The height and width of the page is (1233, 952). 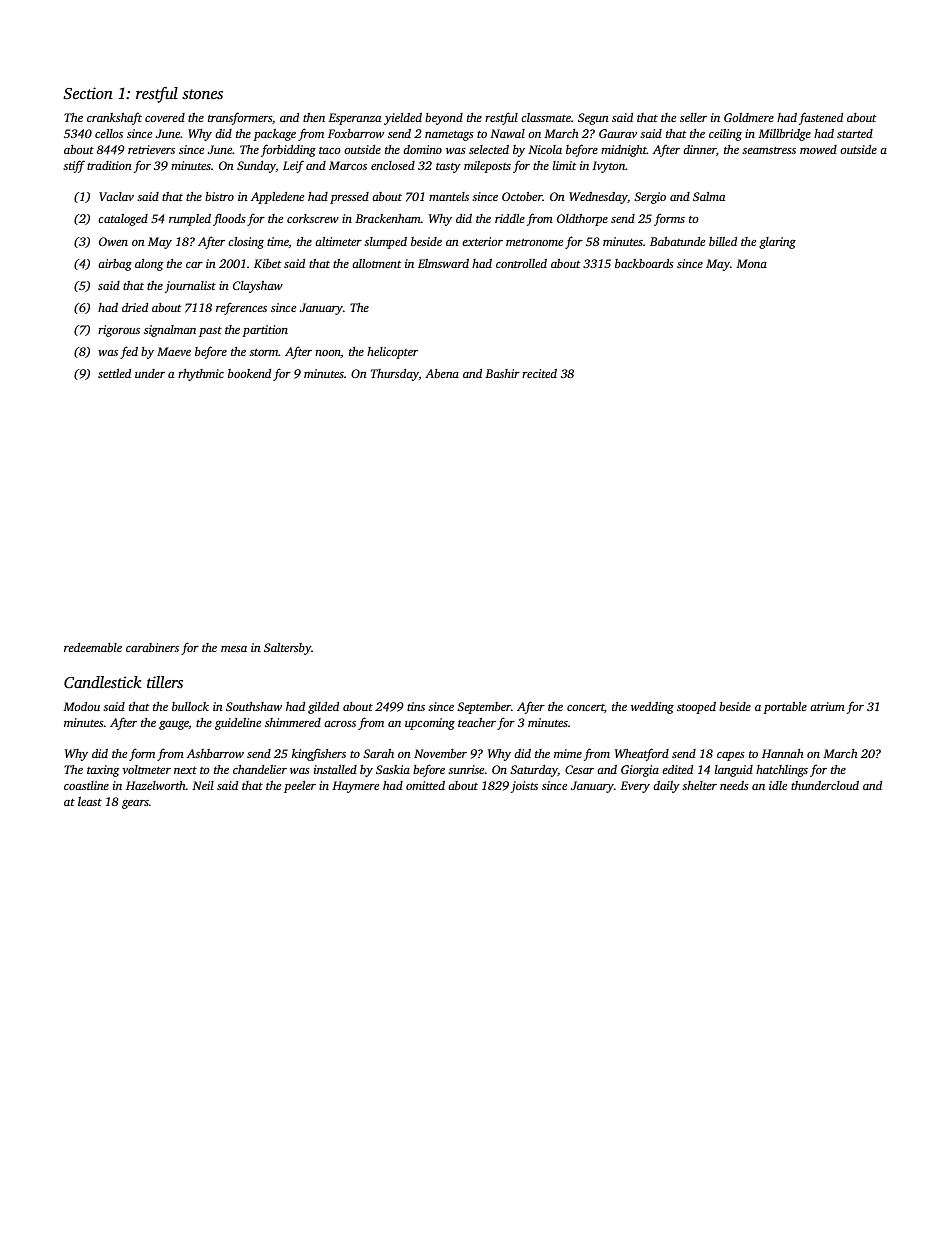 What do you see at coordinates (751, 263) in the page?
I see `Mona` at bounding box center [751, 263].
